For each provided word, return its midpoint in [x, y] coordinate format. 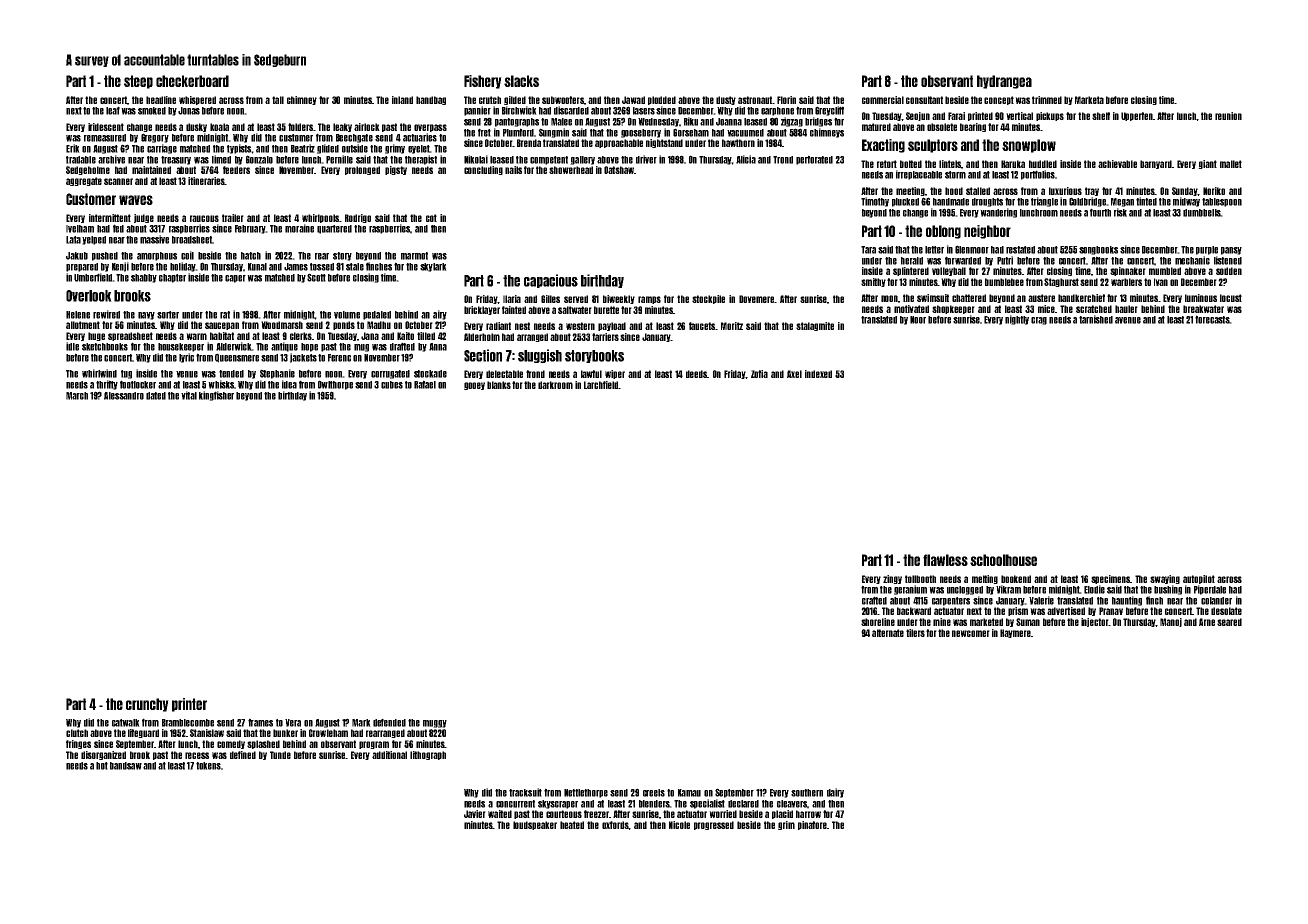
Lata [73, 240]
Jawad [633, 100]
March [77, 396]
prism [1018, 611]
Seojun [918, 116]
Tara [868, 250]
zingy [892, 579]
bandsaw [126, 766]
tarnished [1096, 319]
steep [138, 82]
